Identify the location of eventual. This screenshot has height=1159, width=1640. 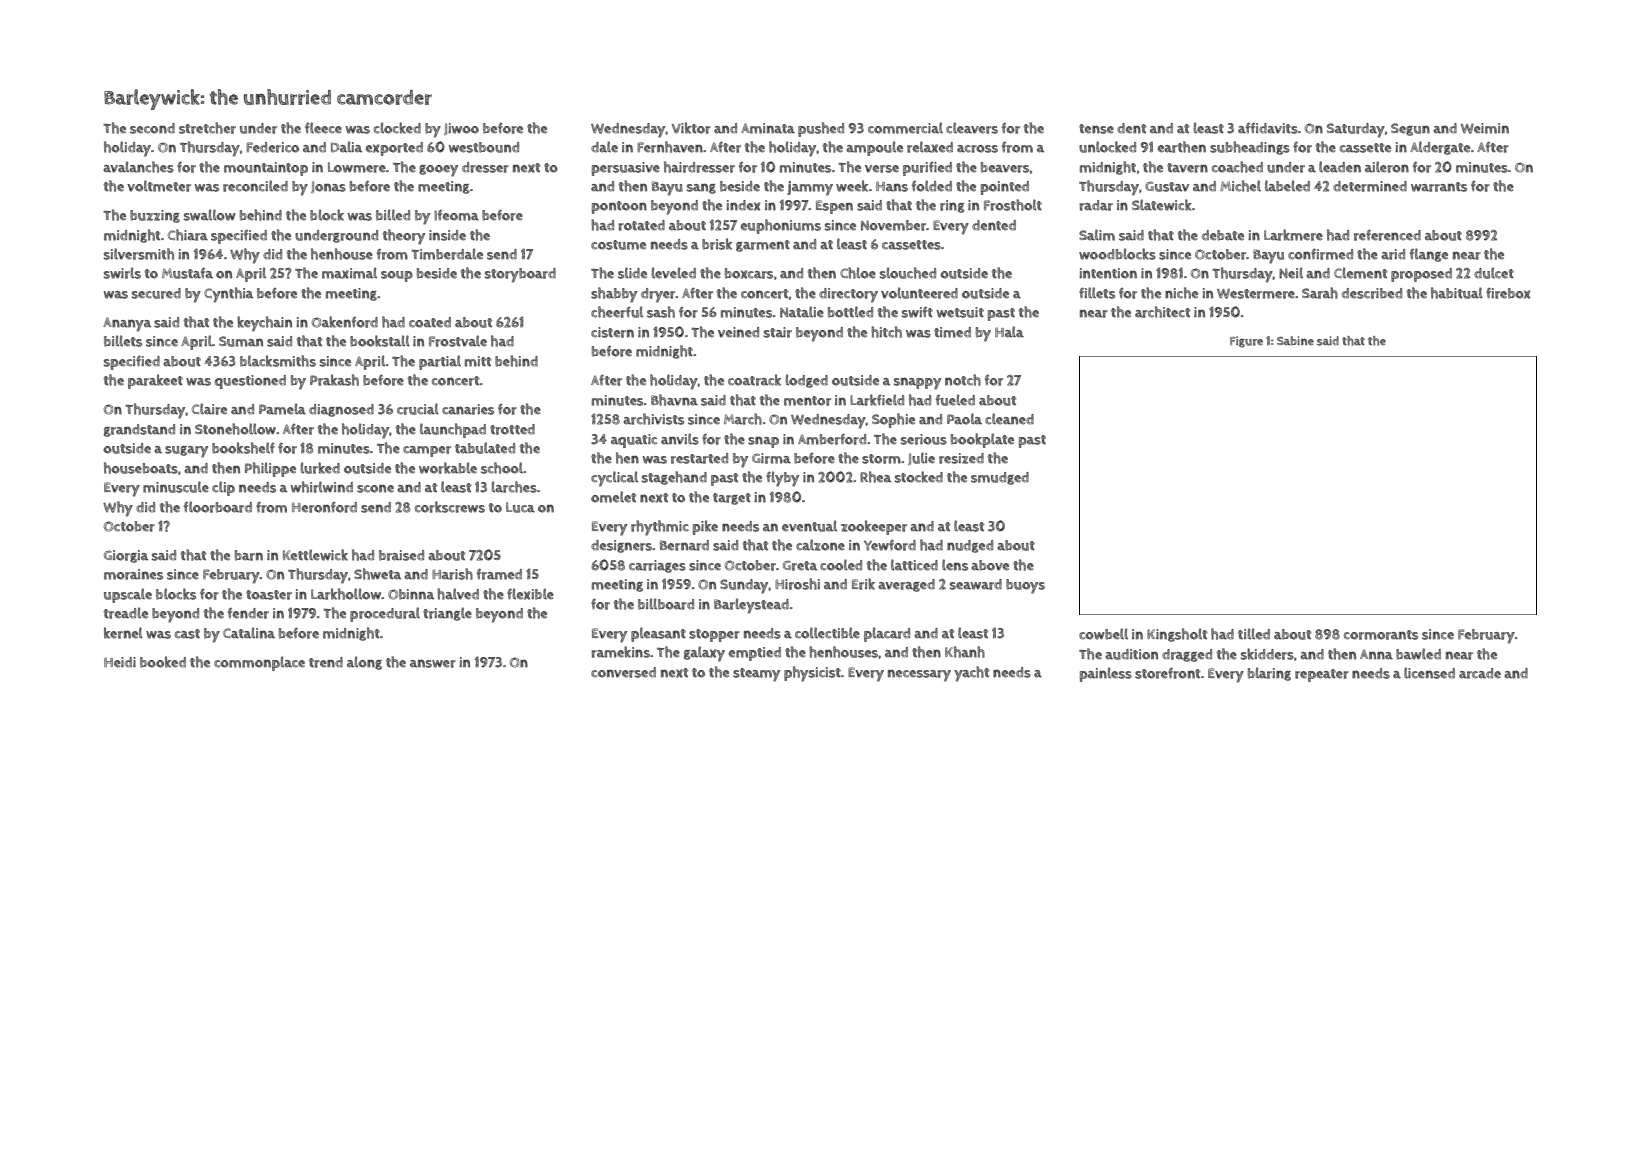
(809, 526).
